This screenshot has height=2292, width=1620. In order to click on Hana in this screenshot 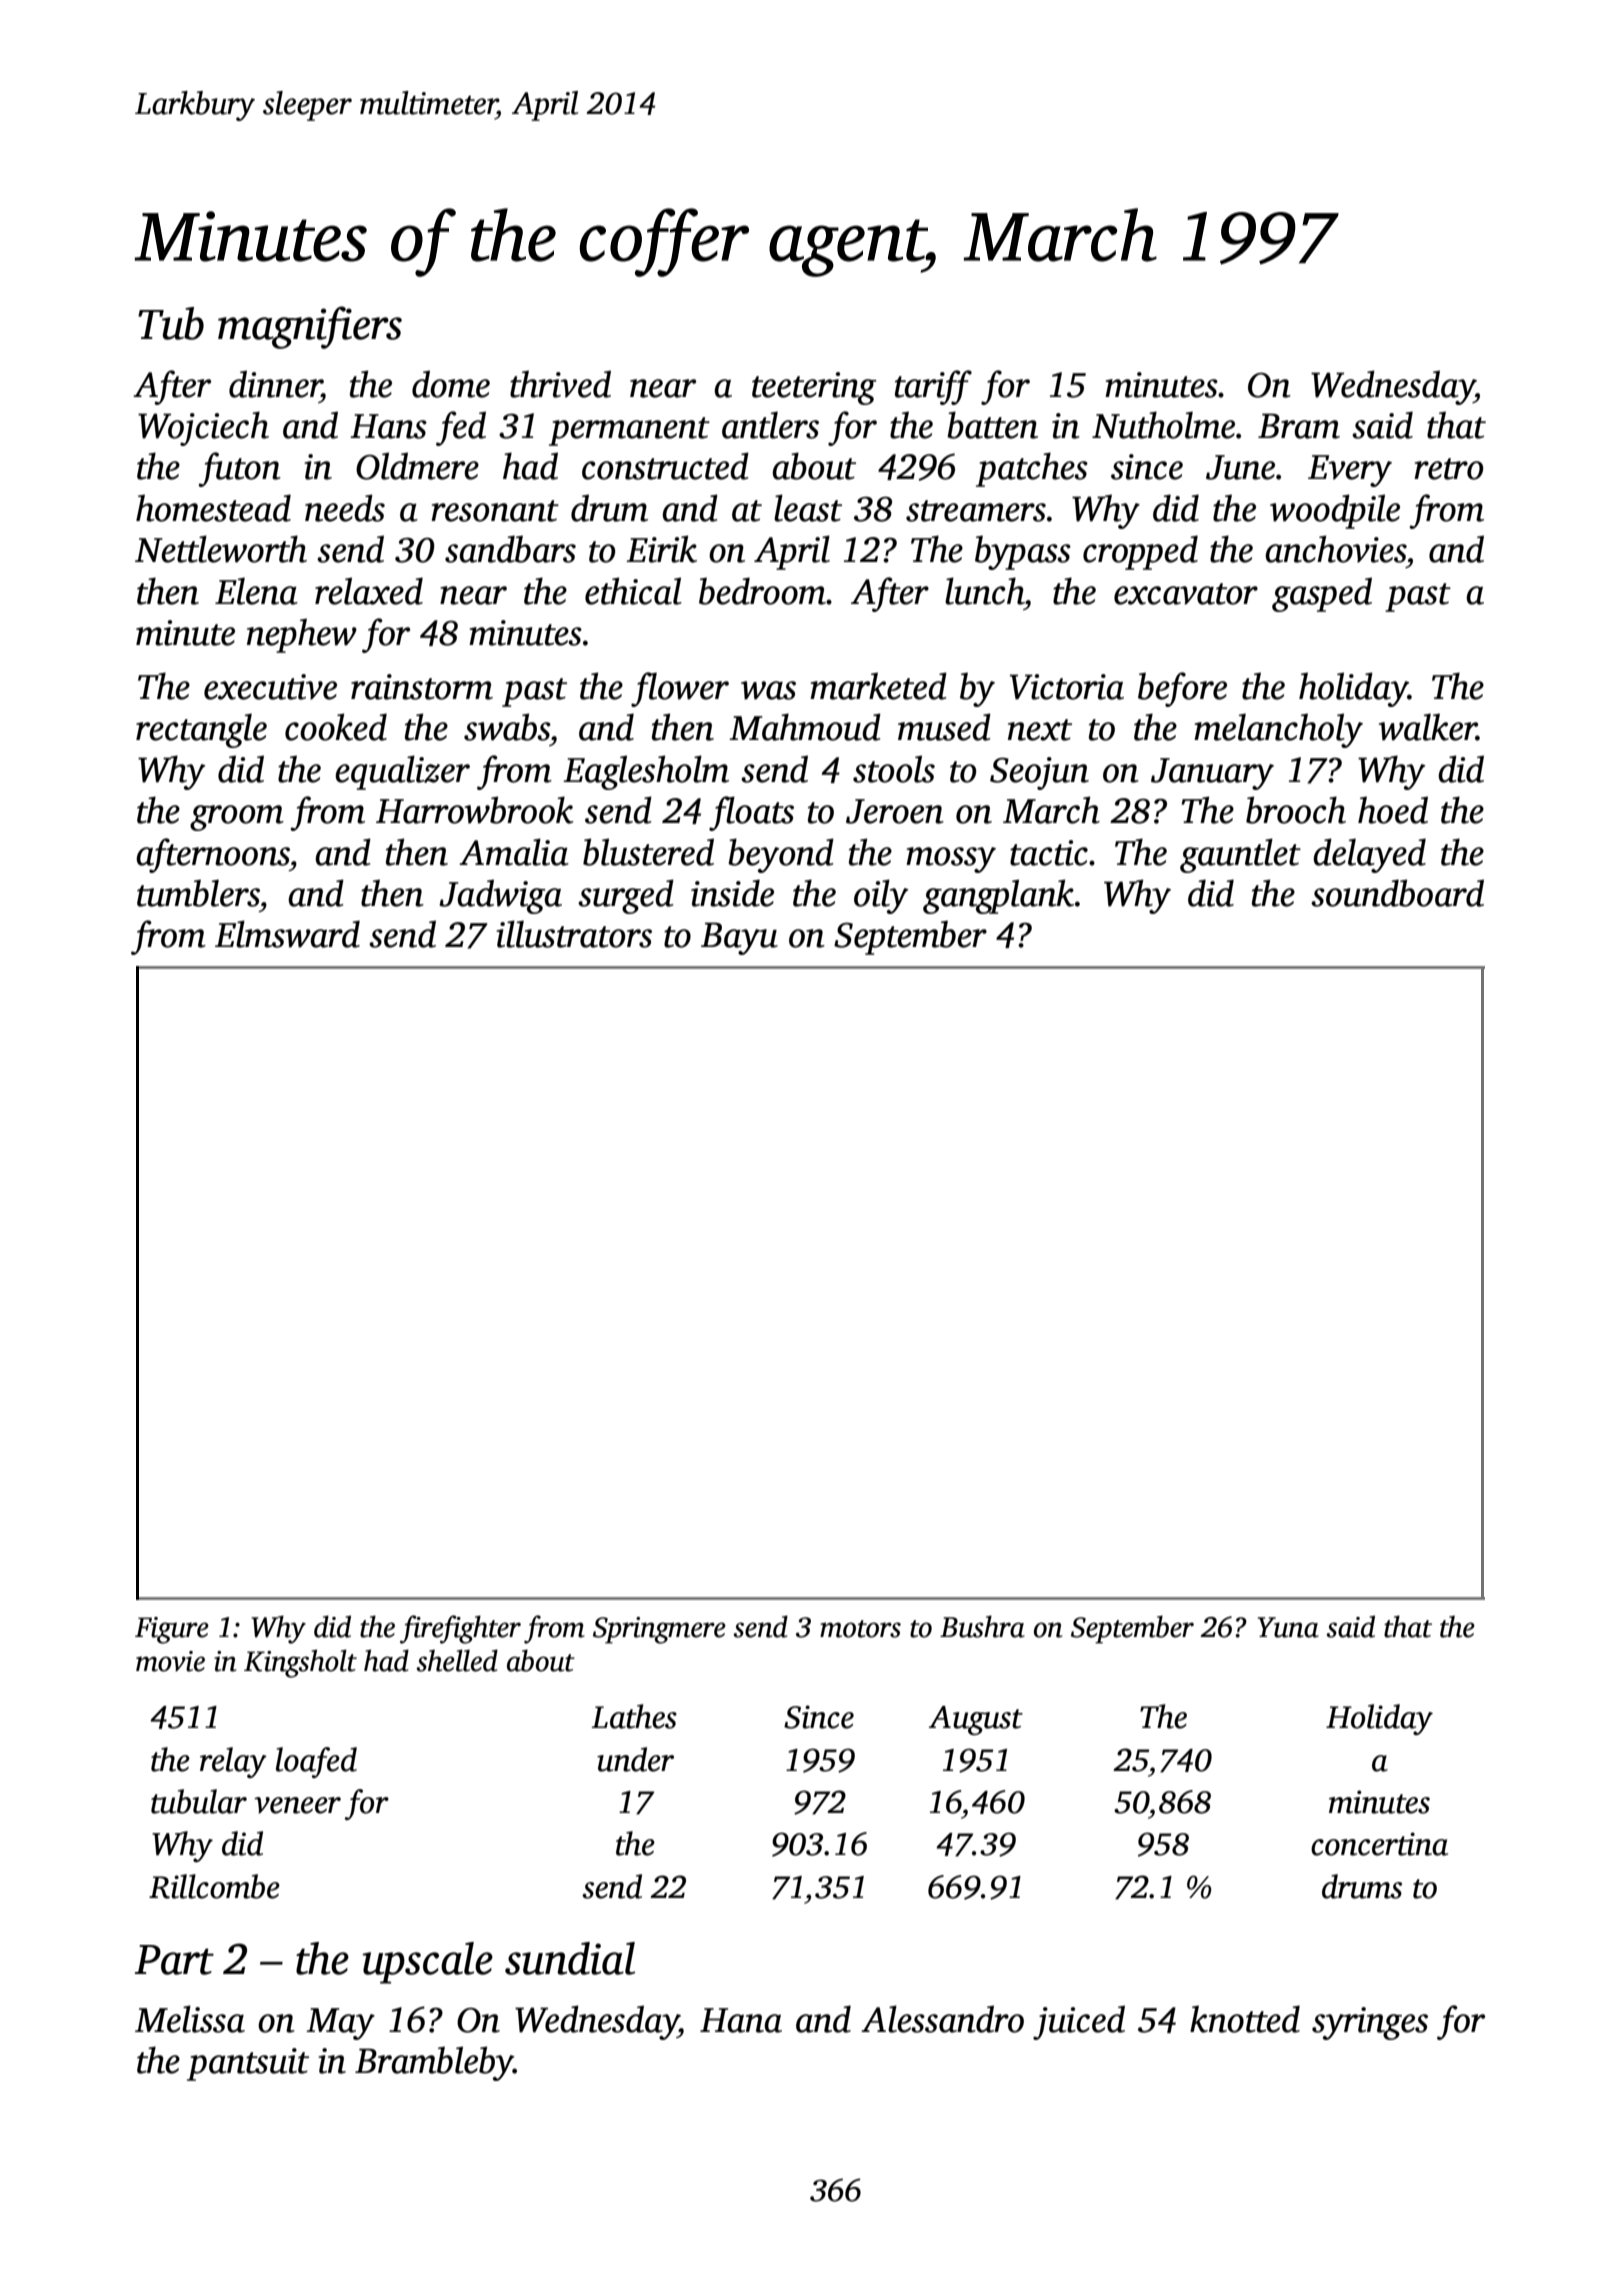, I will do `click(741, 2020)`.
